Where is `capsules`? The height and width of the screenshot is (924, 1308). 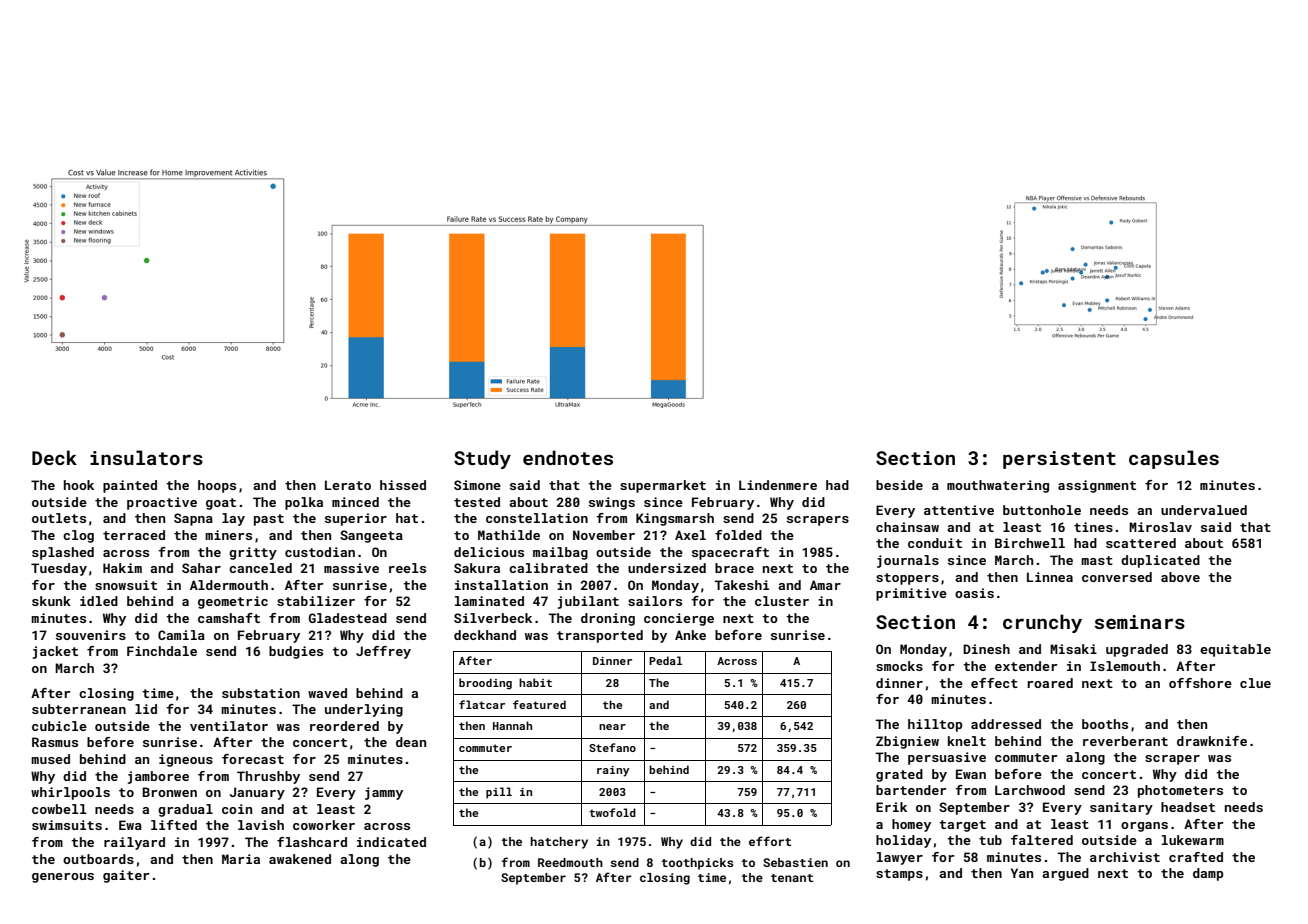 capsules is located at coordinates (1174, 459).
